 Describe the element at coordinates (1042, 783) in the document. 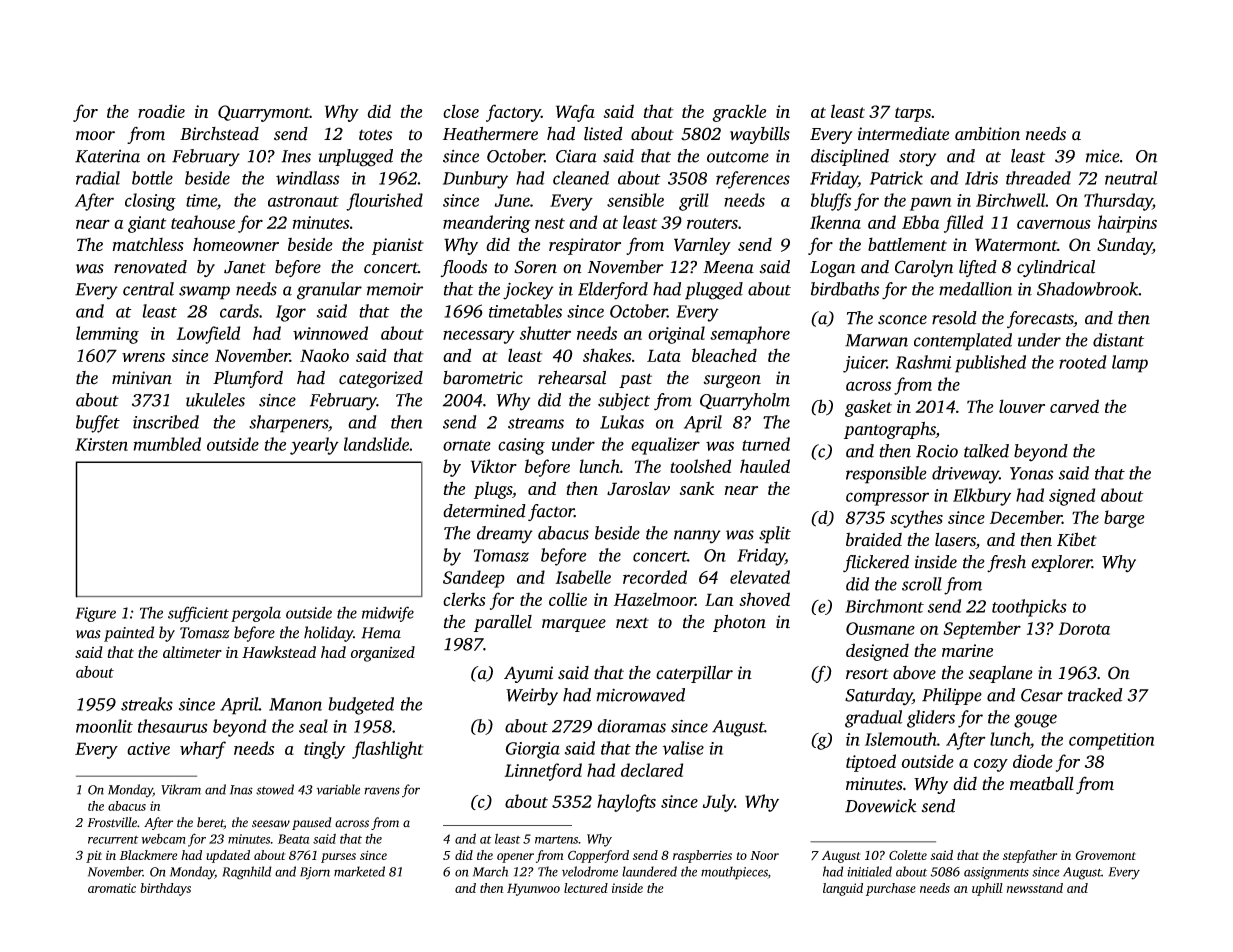

I see `meatball` at that location.
